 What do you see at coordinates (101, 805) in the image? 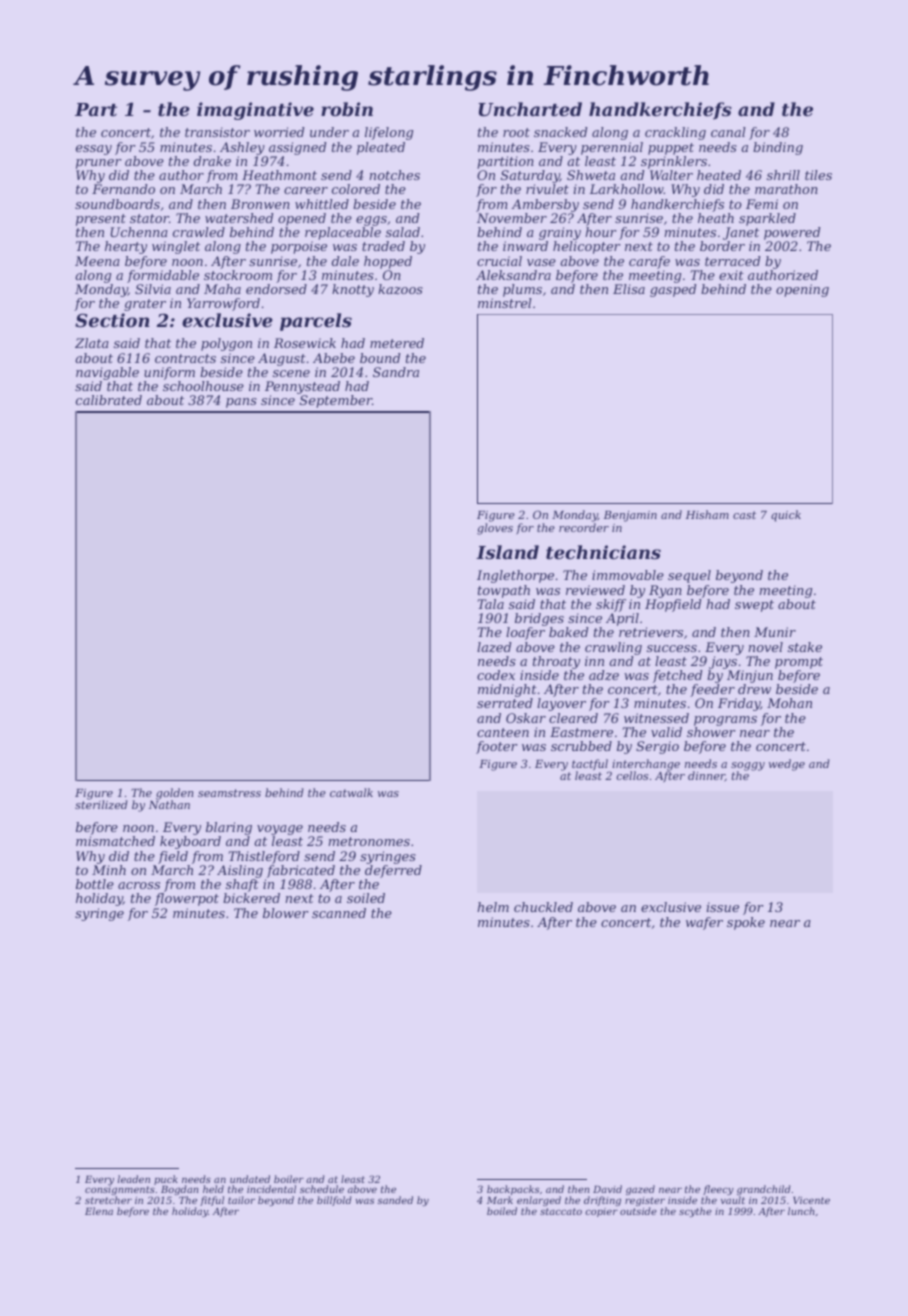
I see `sterilized` at bounding box center [101, 805].
